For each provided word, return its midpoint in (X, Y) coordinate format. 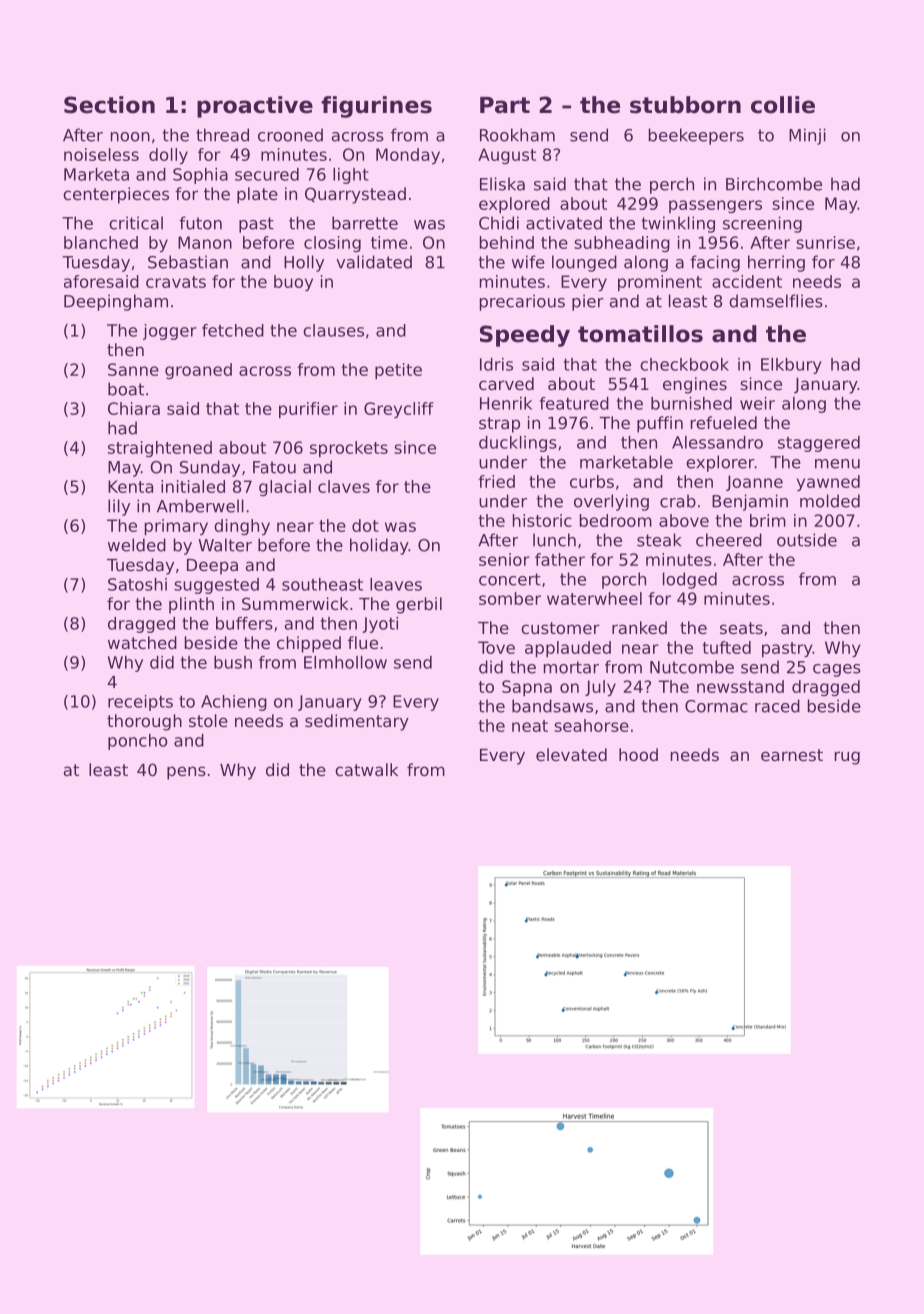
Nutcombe (692, 667)
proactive (255, 107)
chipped (309, 644)
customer (560, 628)
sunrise (825, 242)
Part (505, 105)
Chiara (134, 408)
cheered (729, 540)
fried (496, 481)
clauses (333, 330)
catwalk (366, 769)
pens (186, 773)
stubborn (685, 105)
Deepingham (116, 302)
